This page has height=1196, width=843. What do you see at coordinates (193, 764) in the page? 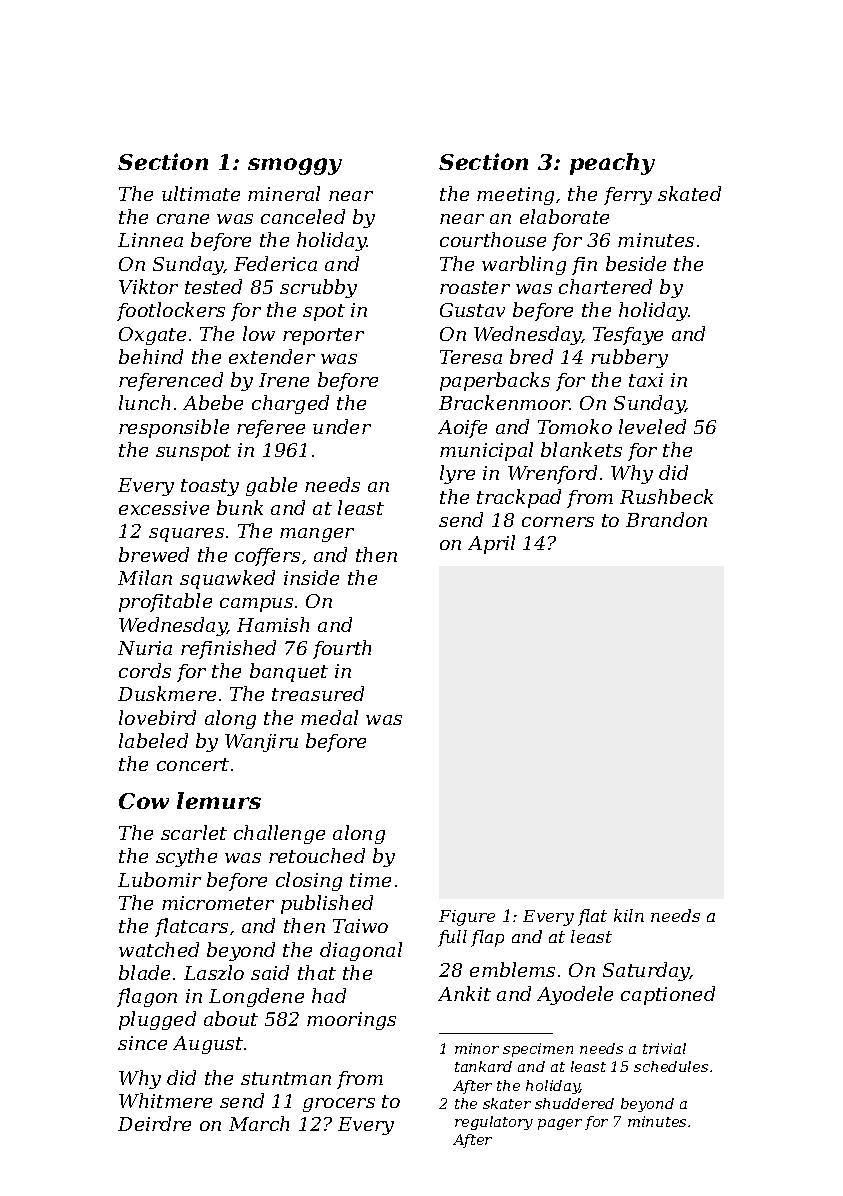
I see `concert` at bounding box center [193, 764].
